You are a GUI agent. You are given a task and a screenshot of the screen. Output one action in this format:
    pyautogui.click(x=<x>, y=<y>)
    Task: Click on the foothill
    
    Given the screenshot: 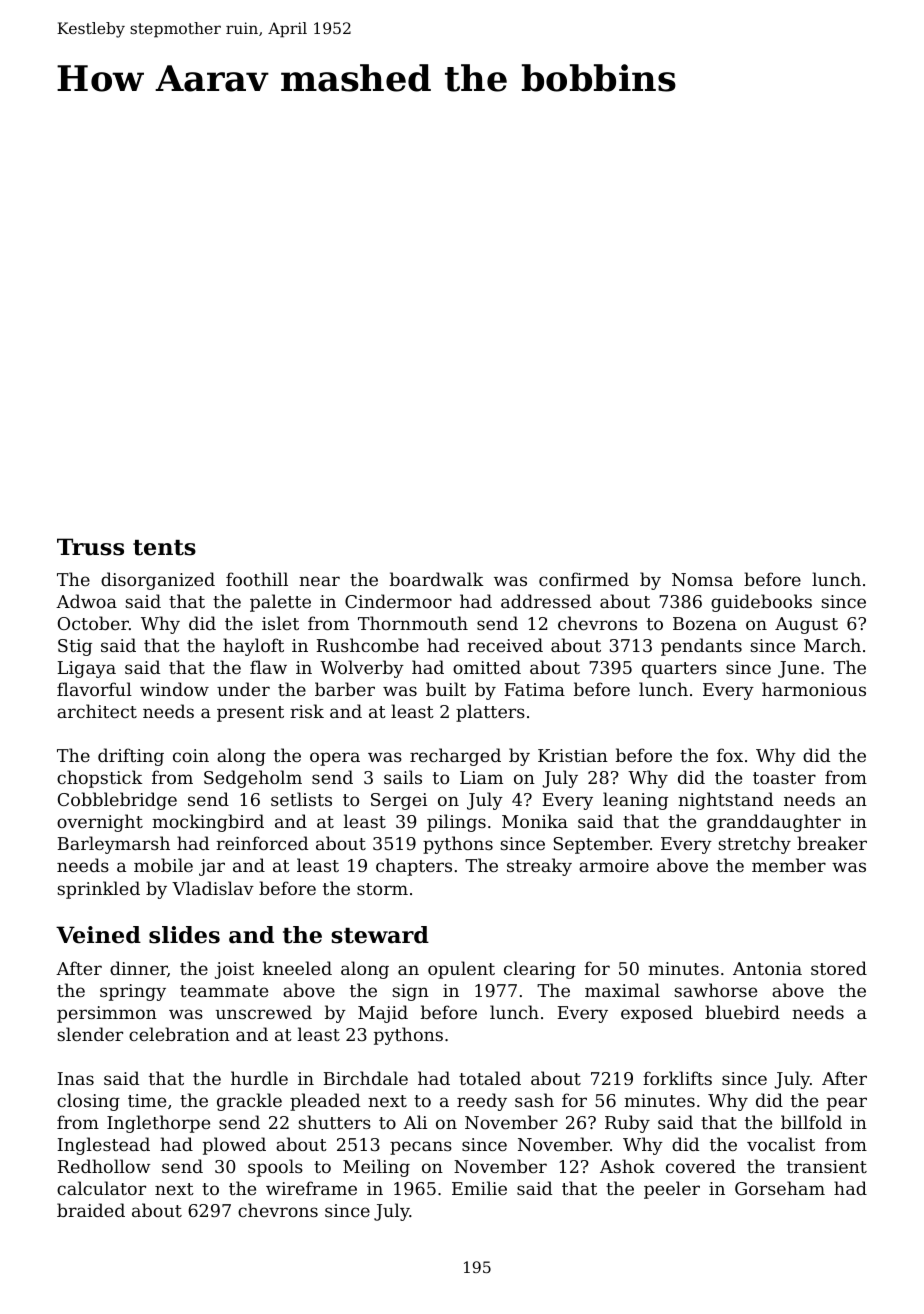 What is the action you would take?
    pyautogui.click(x=257, y=579)
